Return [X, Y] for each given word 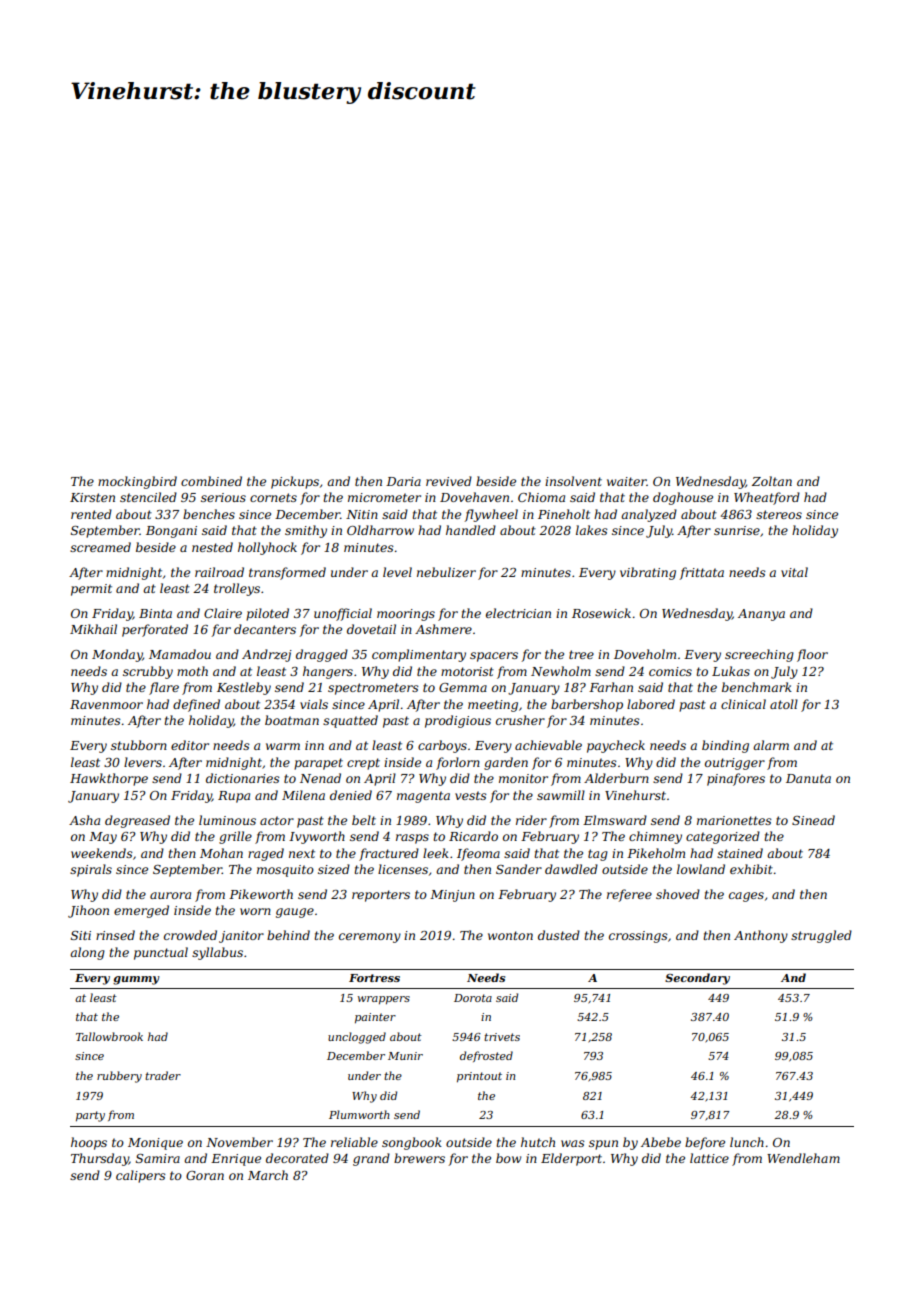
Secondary [697, 979]
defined [196, 705]
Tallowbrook [109, 1036]
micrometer [384, 497]
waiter [627, 481]
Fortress [374, 978]
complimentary [419, 655]
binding [725, 746]
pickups [295, 482]
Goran [205, 1175]
